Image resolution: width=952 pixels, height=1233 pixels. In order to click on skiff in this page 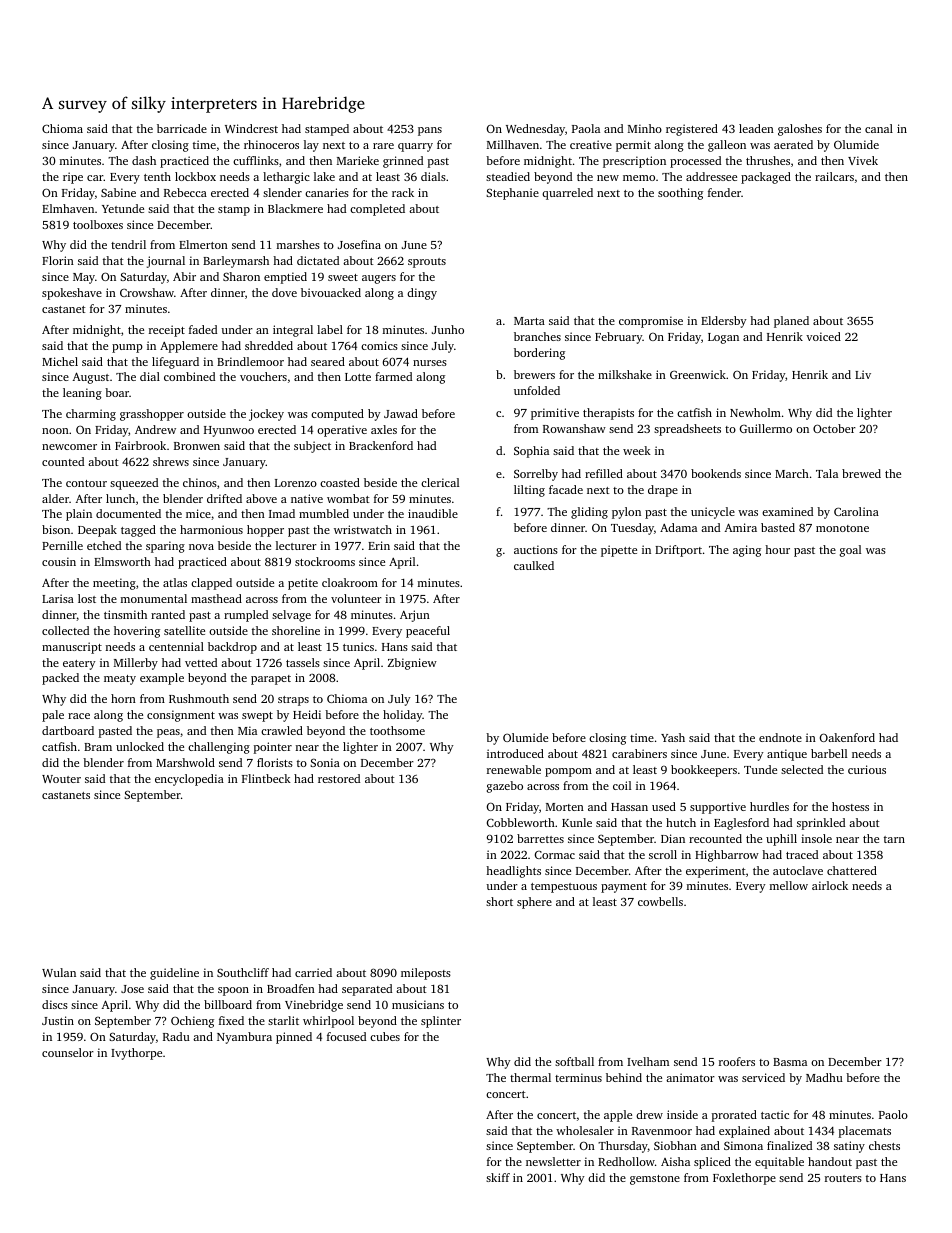, I will do `click(498, 1177)`.
